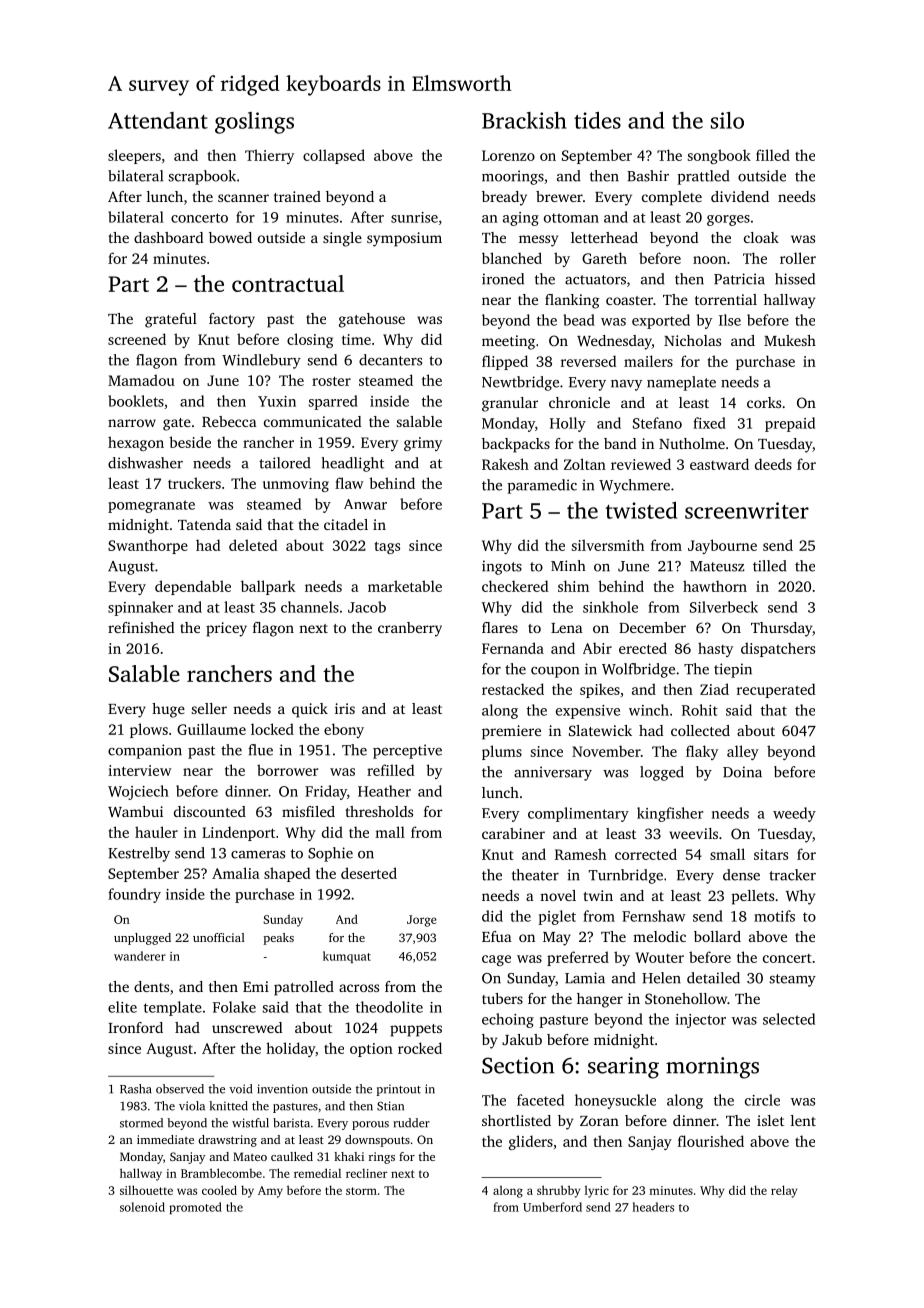 The image size is (924, 1308). I want to click on barista, so click(291, 1123).
